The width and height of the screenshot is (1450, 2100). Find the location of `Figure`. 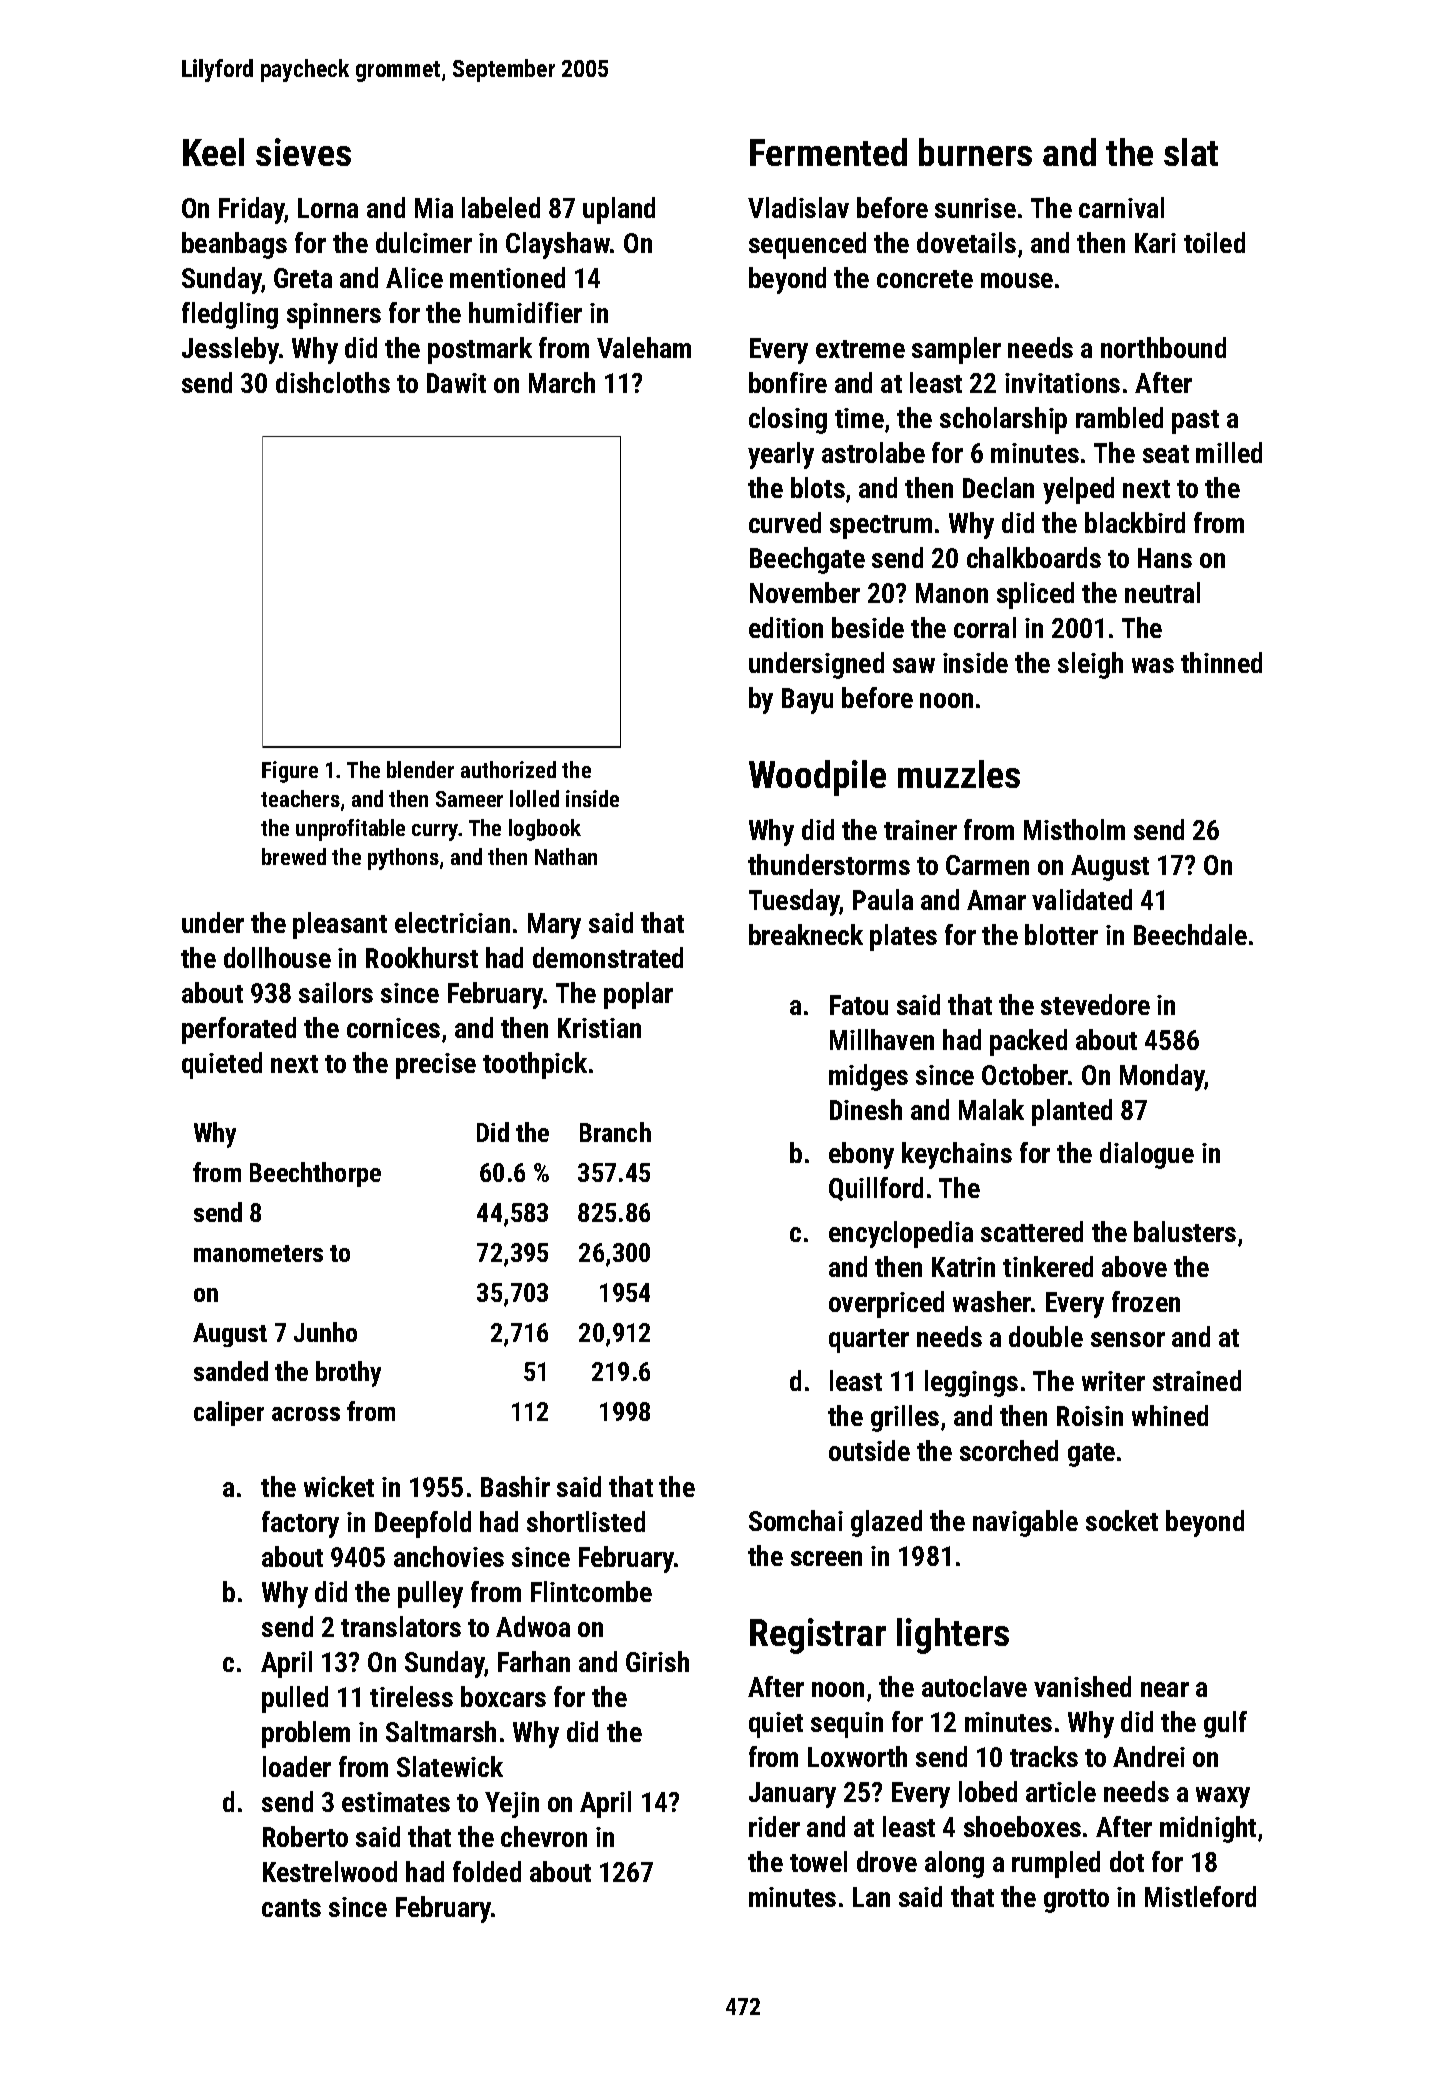

Figure is located at coordinates (290, 772).
